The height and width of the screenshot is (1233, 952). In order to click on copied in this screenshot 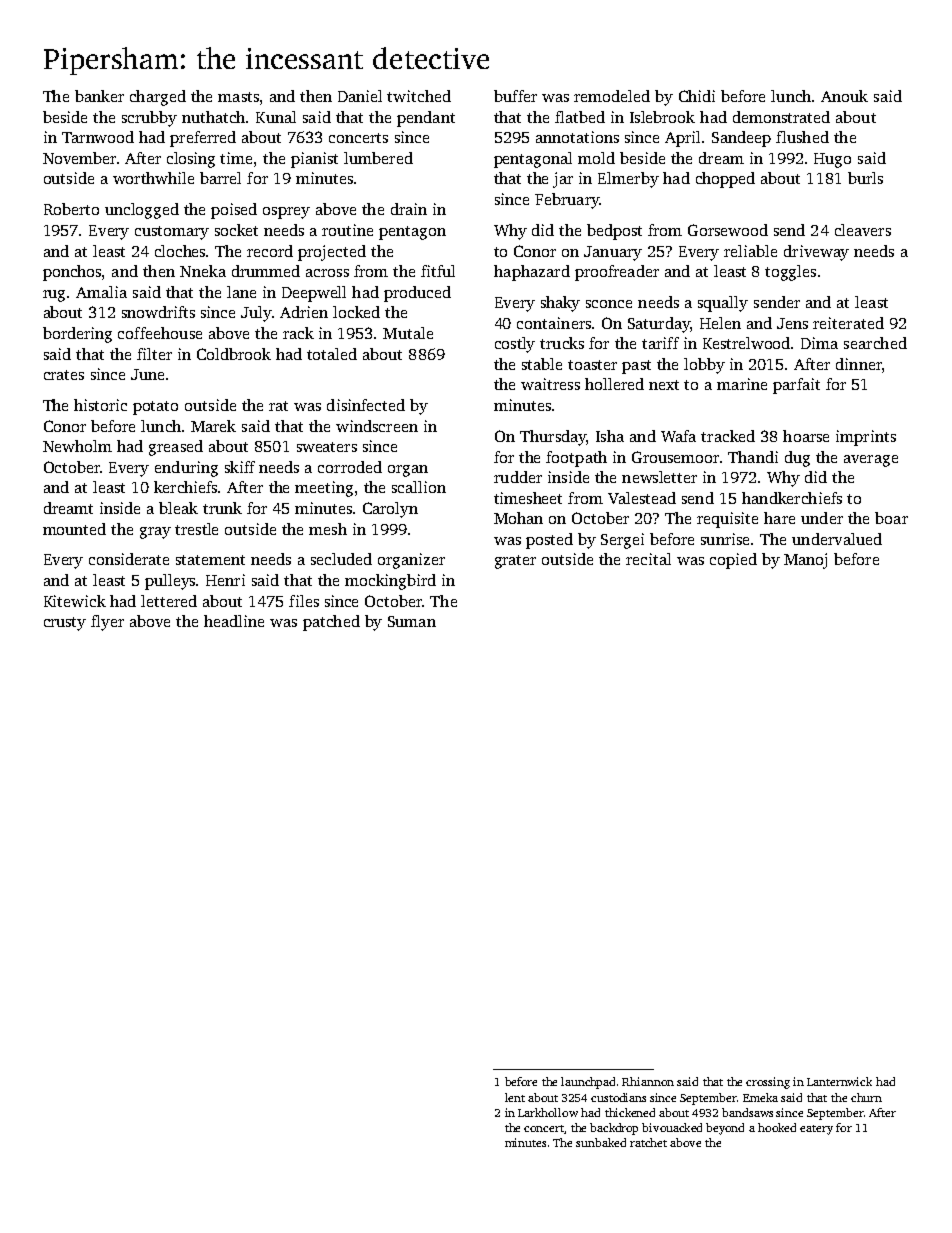, I will do `click(733, 561)`.
